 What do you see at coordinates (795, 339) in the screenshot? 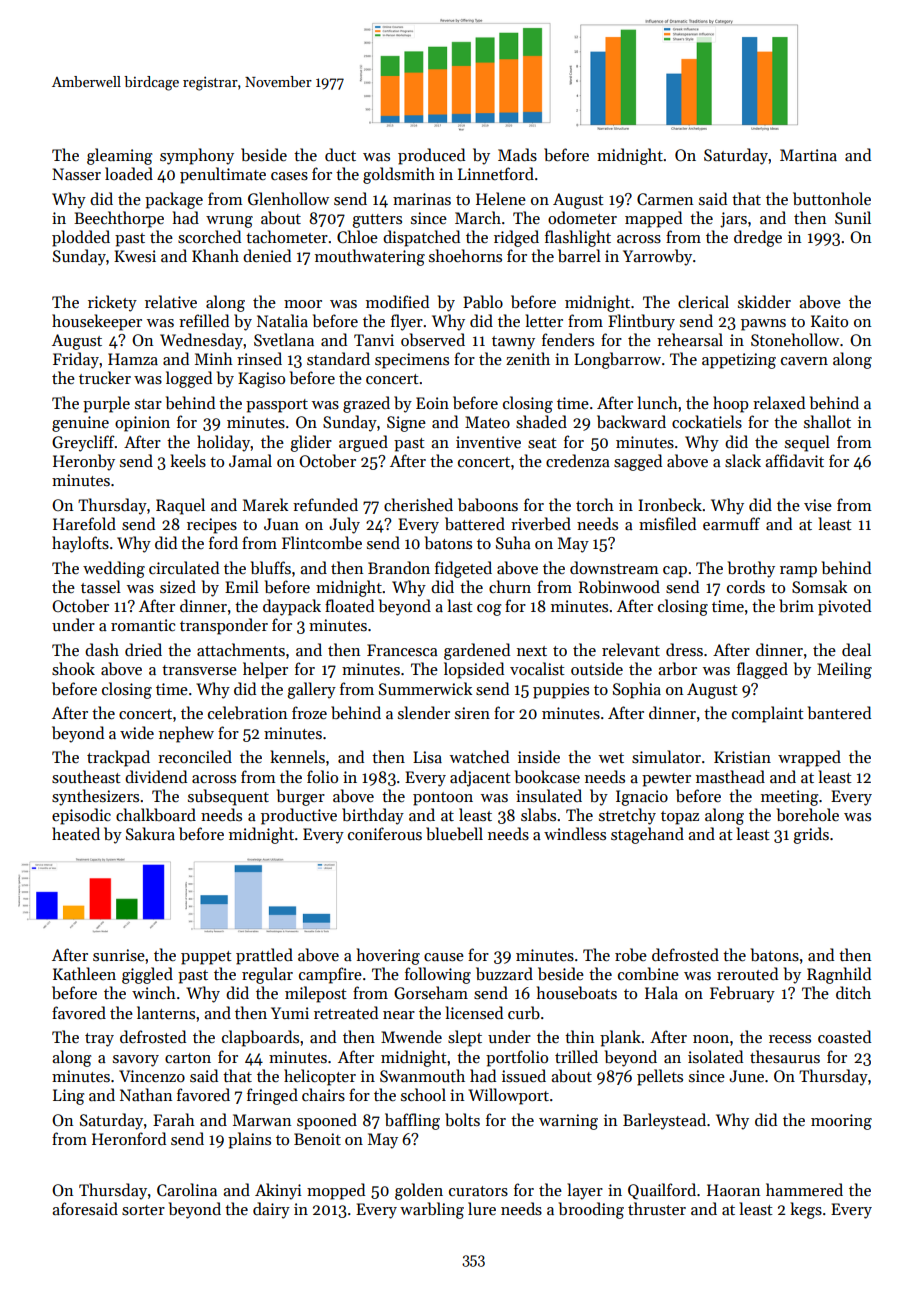
I see `Stonehollow` at bounding box center [795, 339].
